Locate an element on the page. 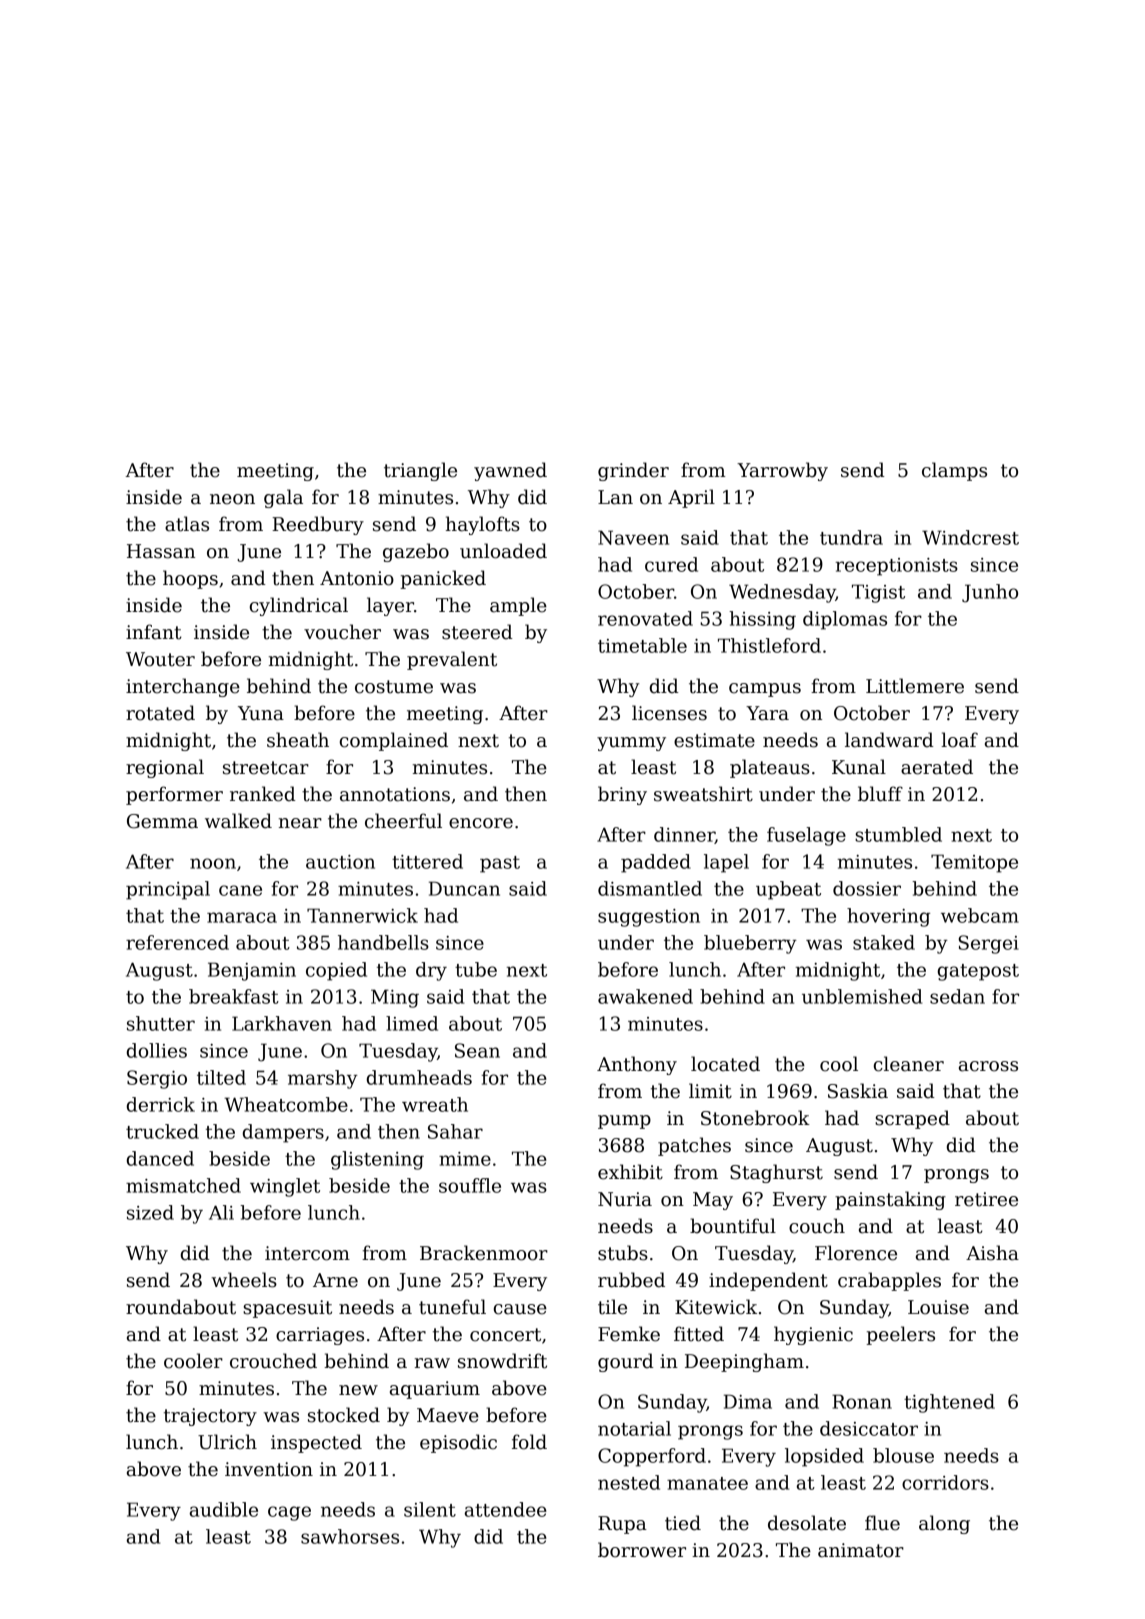  hissing is located at coordinates (762, 620).
